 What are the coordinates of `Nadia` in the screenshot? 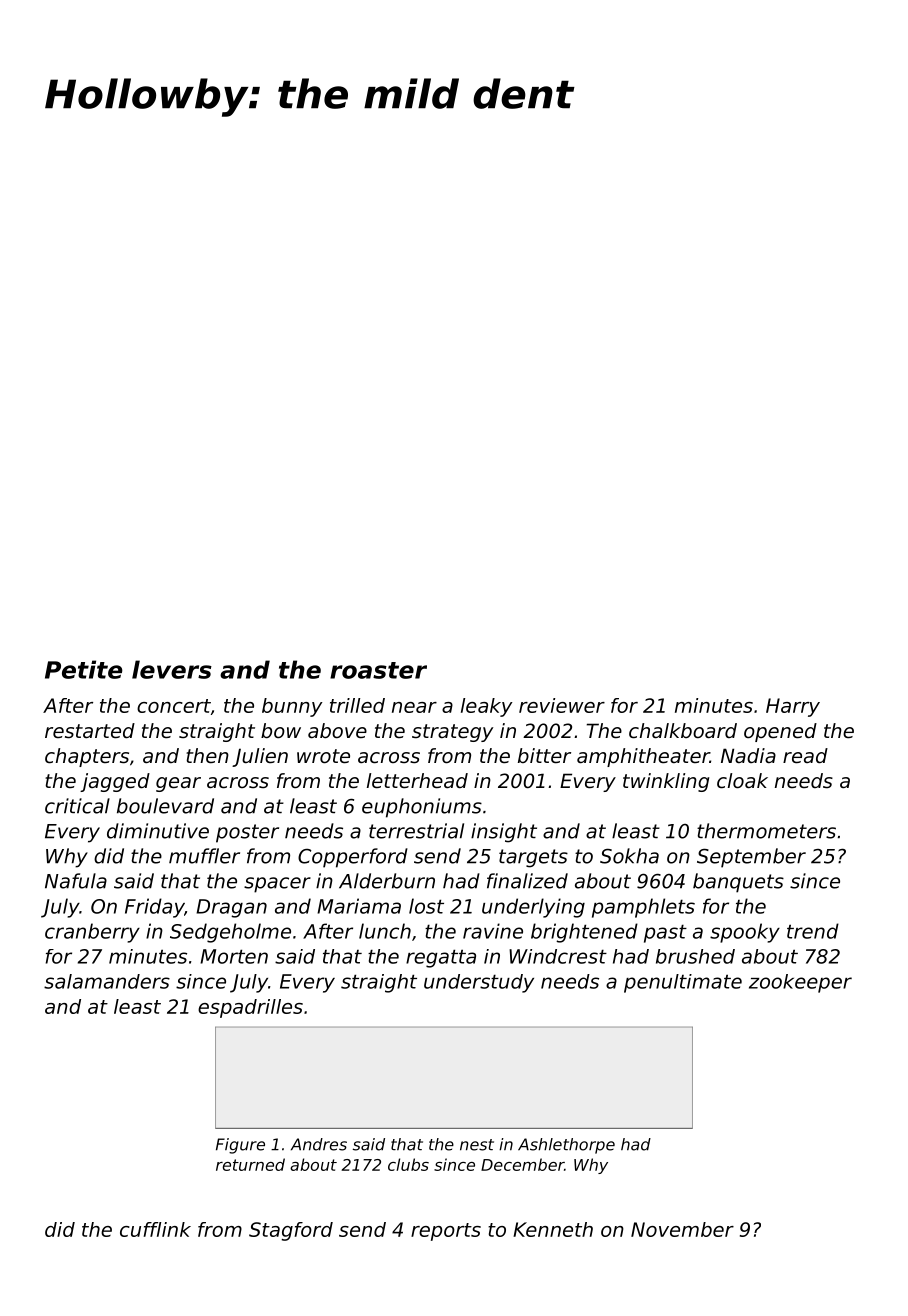 It's located at (748, 755).
